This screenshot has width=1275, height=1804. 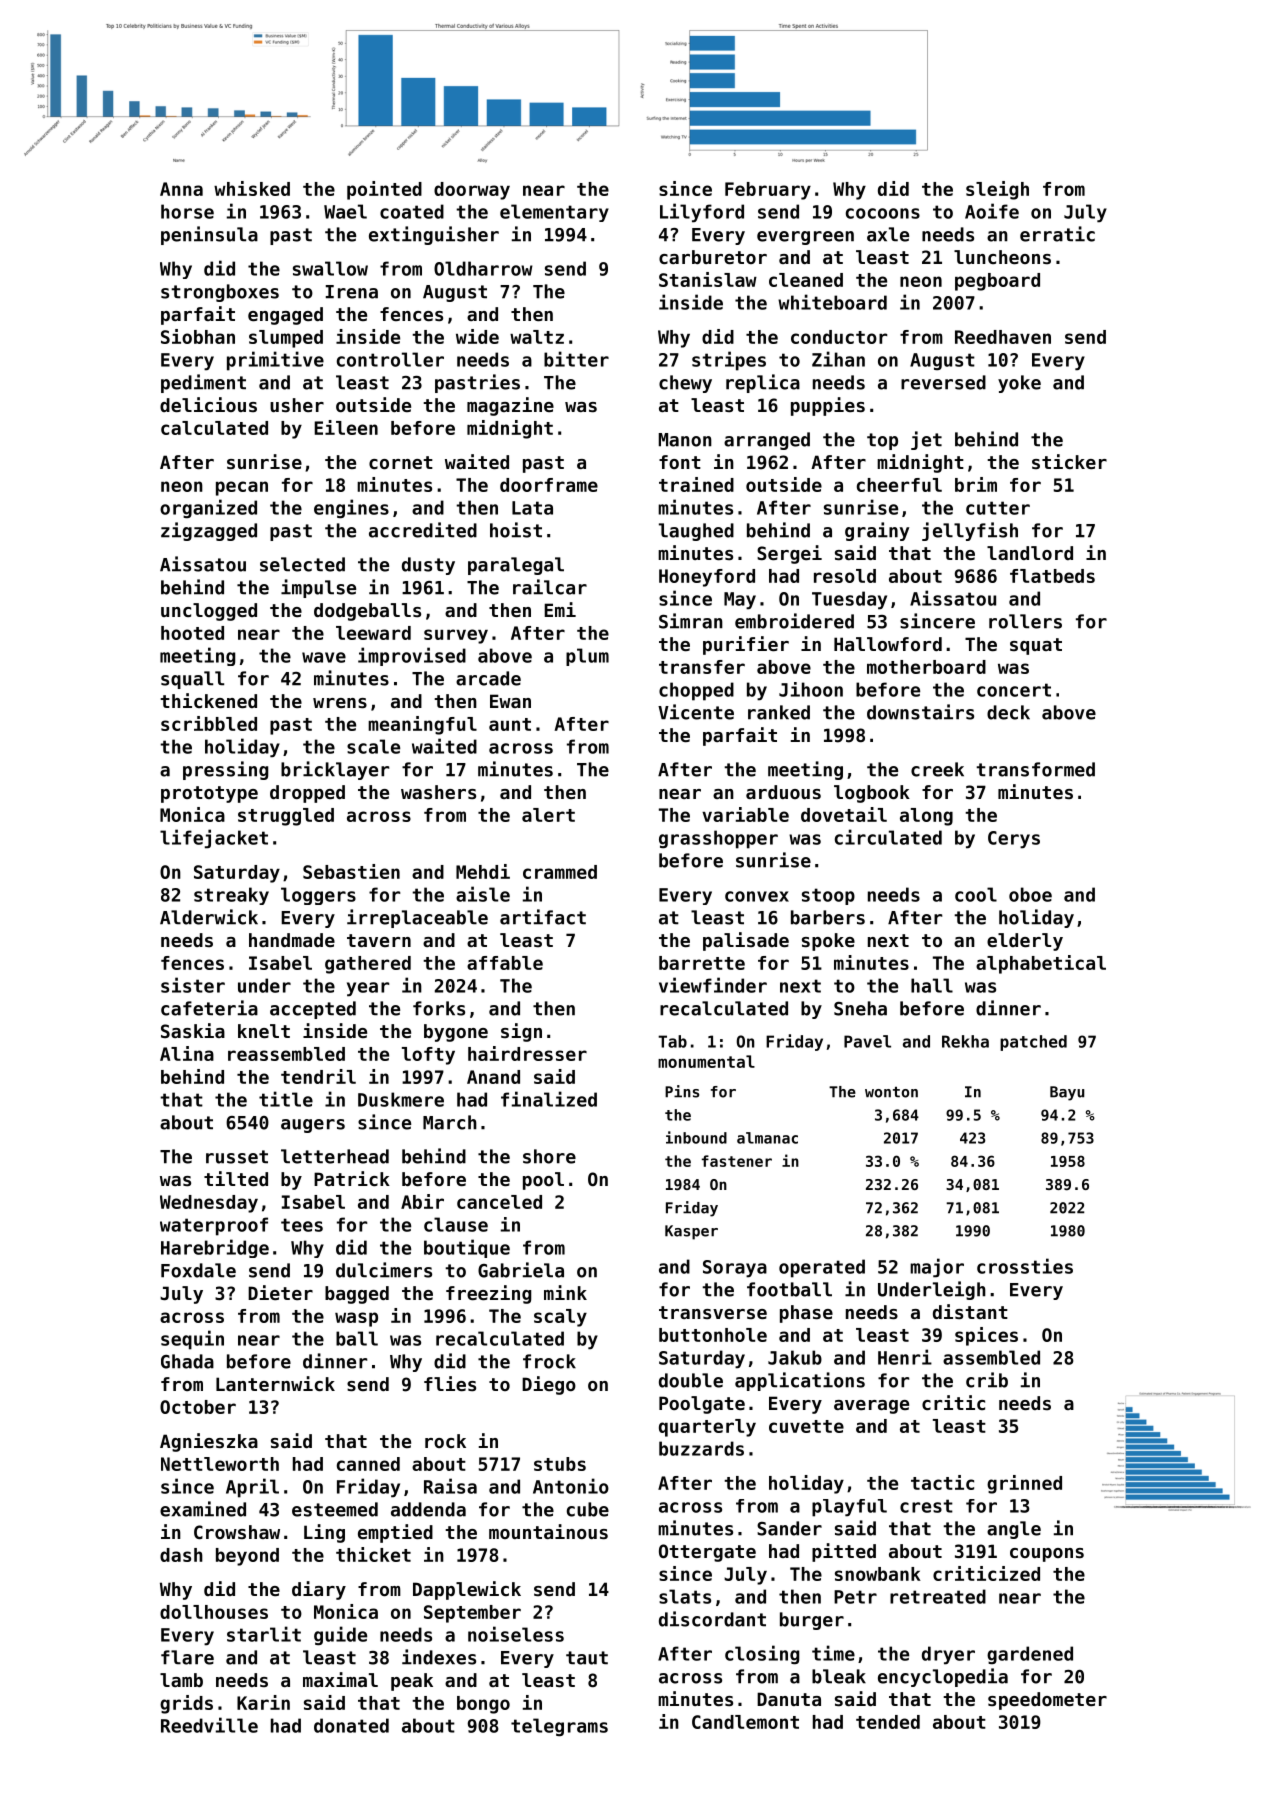 What do you see at coordinates (1019, 384) in the screenshot?
I see `yoke` at bounding box center [1019, 384].
